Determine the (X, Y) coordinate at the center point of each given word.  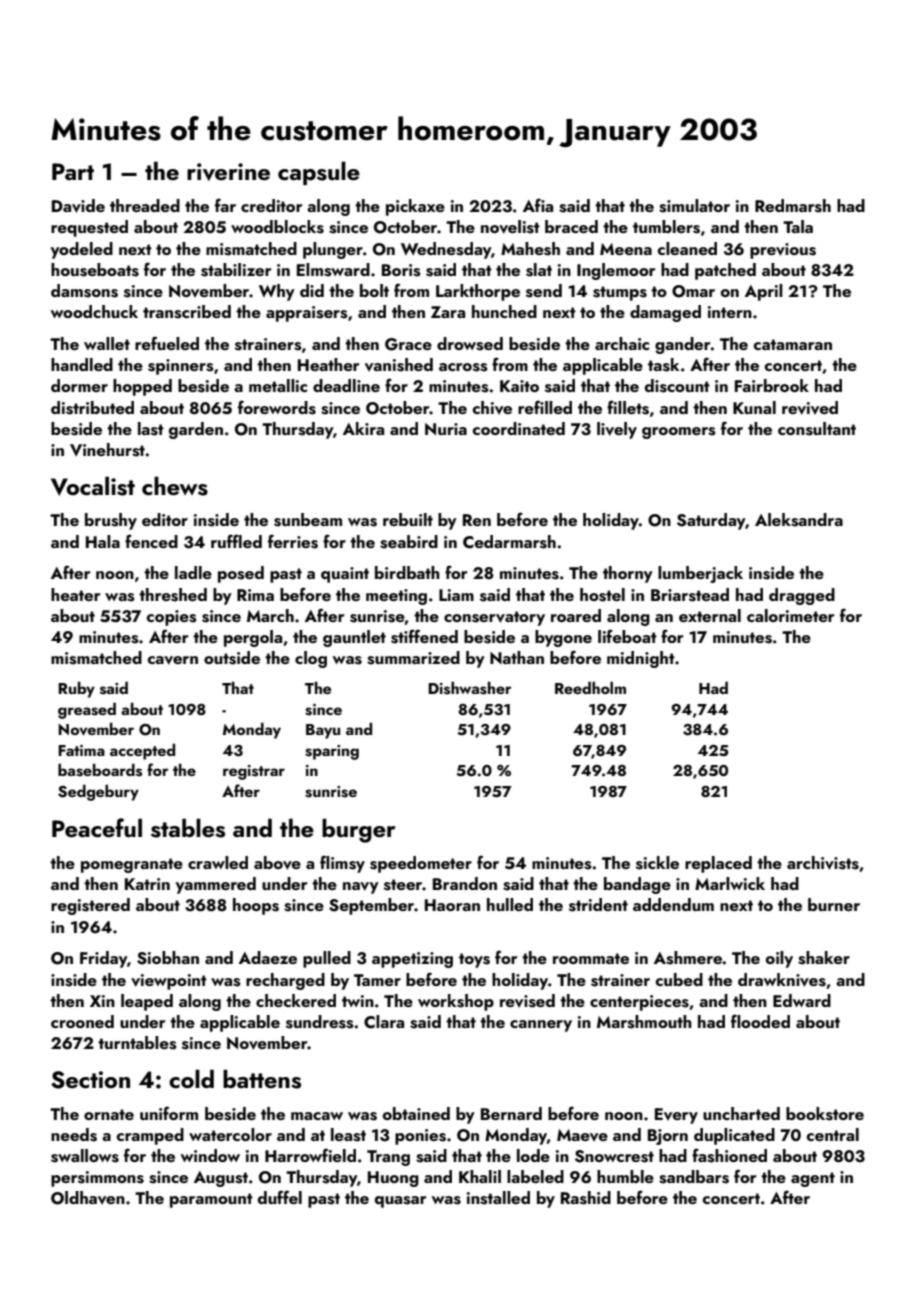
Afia (538, 205)
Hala (103, 541)
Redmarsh (793, 206)
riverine (228, 172)
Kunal (754, 407)
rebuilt (408, 519)
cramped (150, 1136)
